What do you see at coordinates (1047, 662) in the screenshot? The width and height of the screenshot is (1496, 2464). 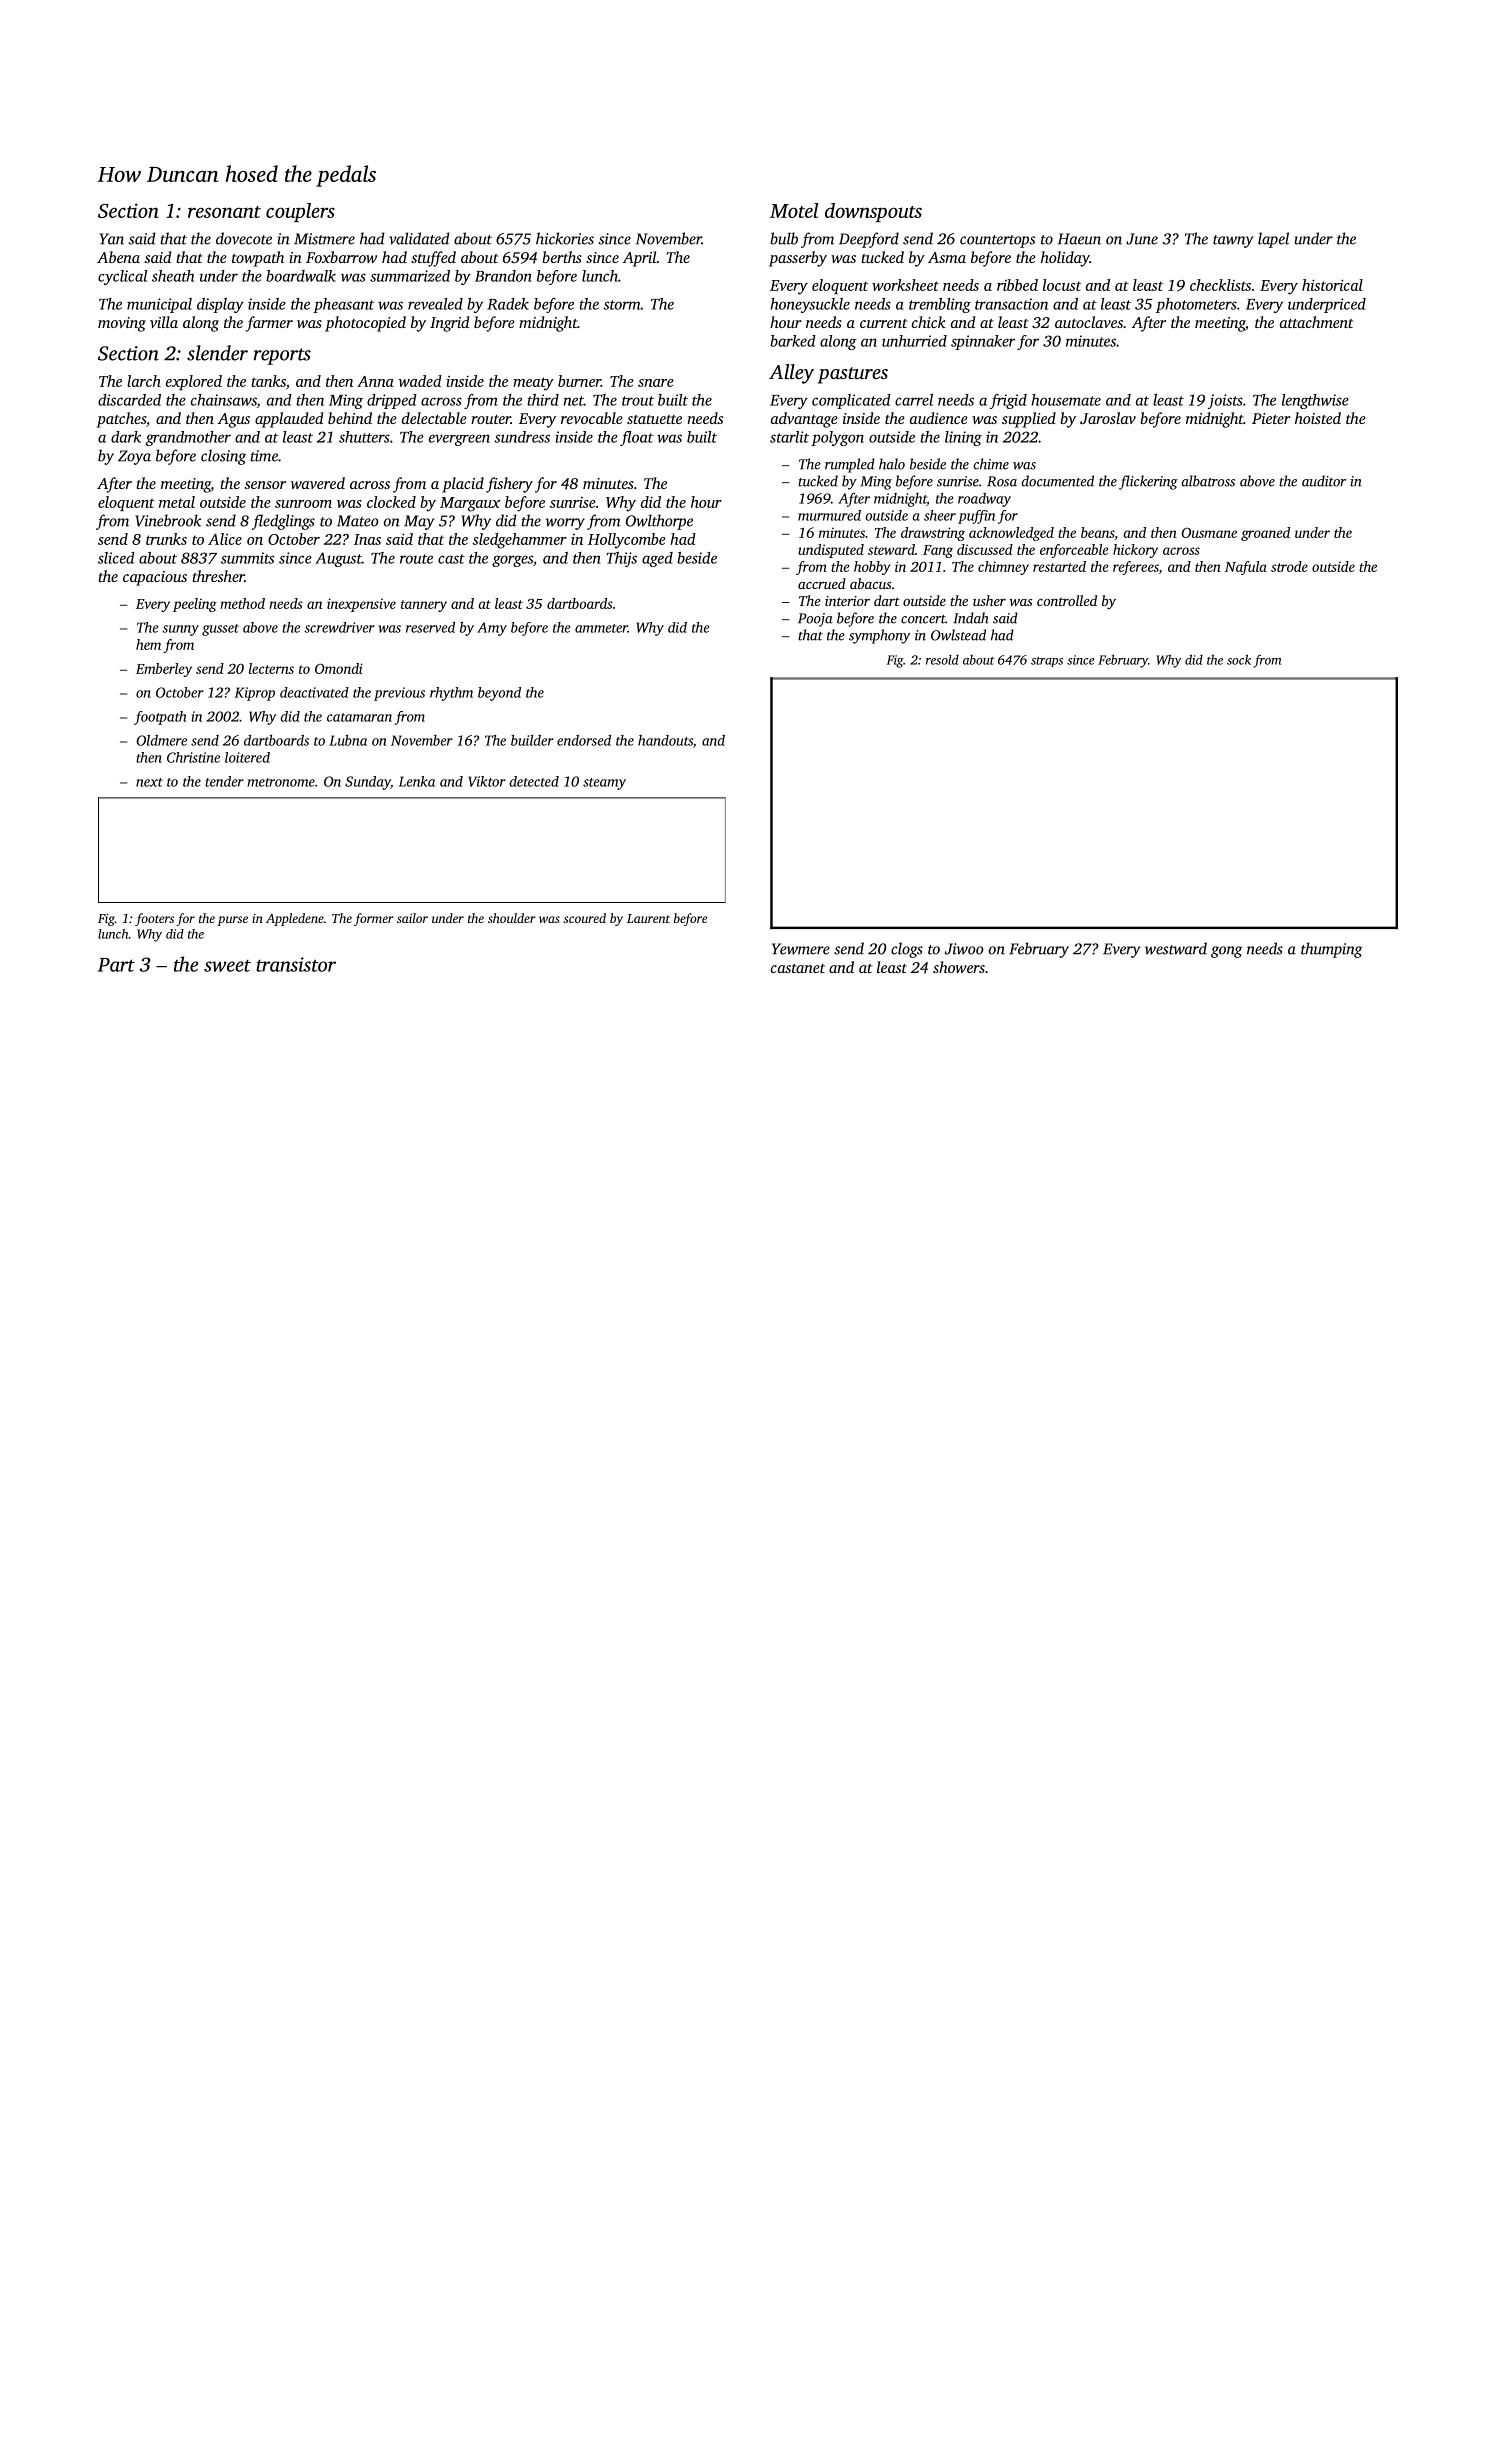 I see `straps` at bounding box center [1047, 662].
